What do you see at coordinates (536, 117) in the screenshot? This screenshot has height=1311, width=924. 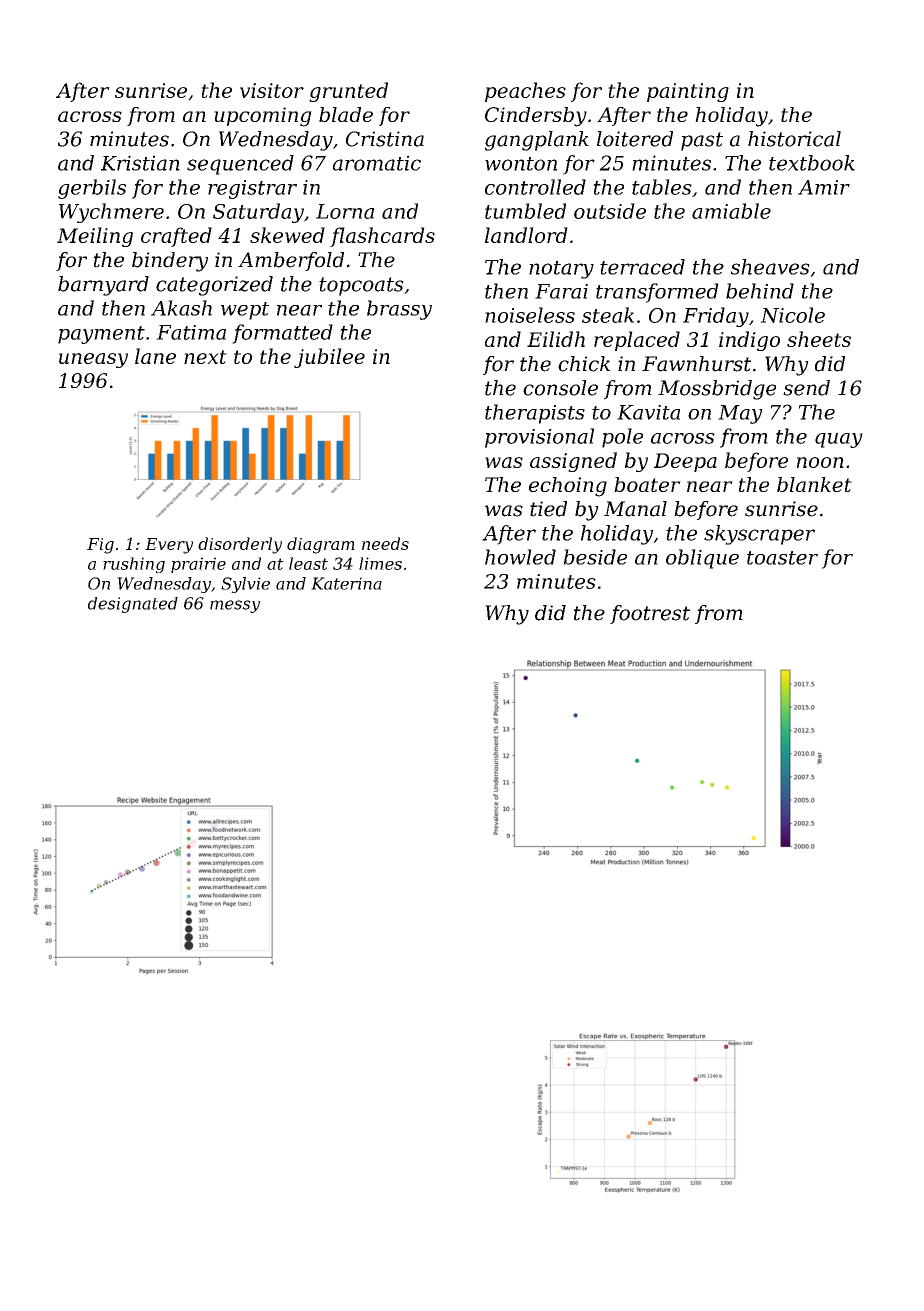 I see `Cindersby` at bounding box center [536, 117].
